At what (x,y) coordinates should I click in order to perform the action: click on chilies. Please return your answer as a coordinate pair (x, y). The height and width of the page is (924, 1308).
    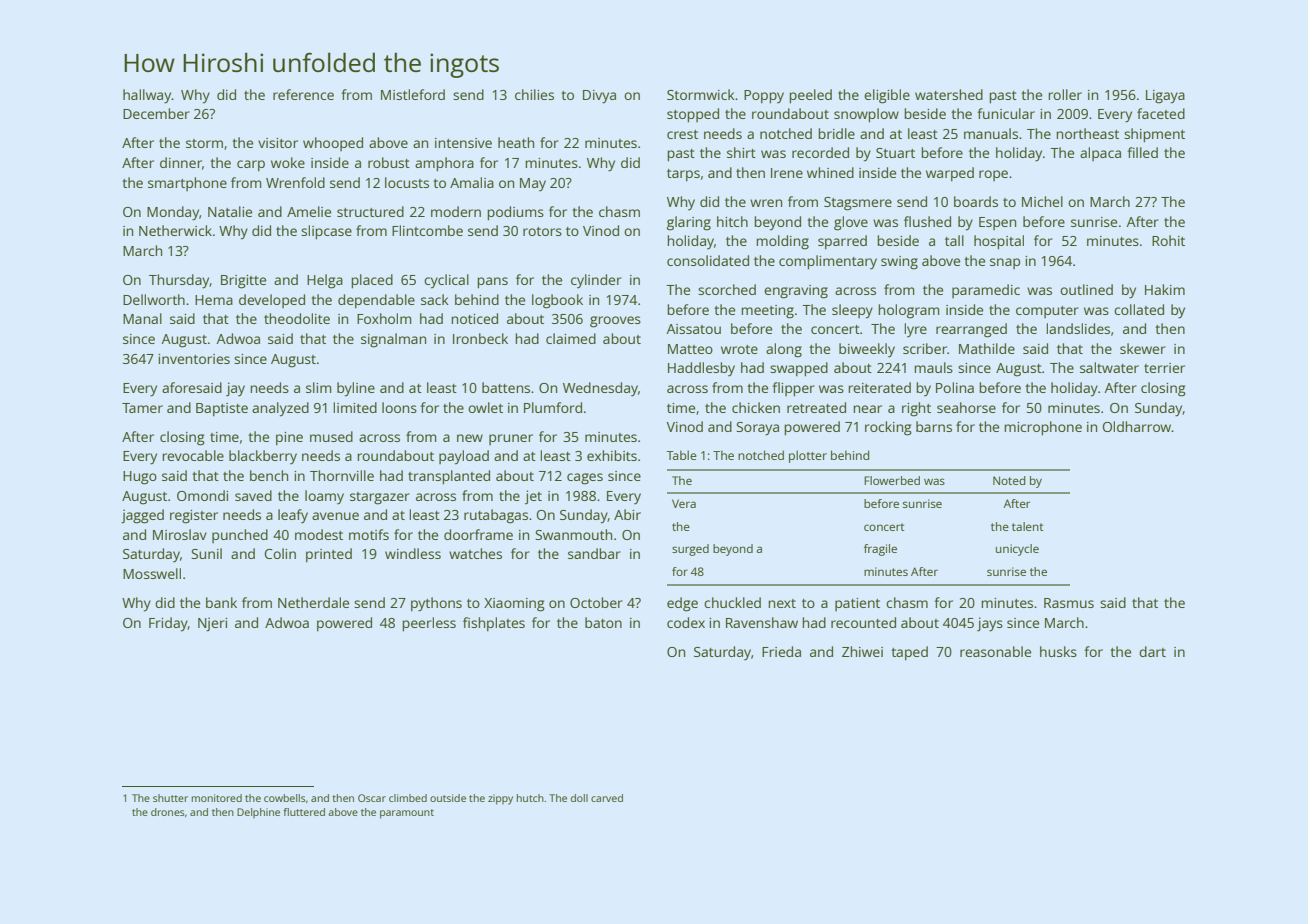
    Looking at the image, I should click on (534, 94).
